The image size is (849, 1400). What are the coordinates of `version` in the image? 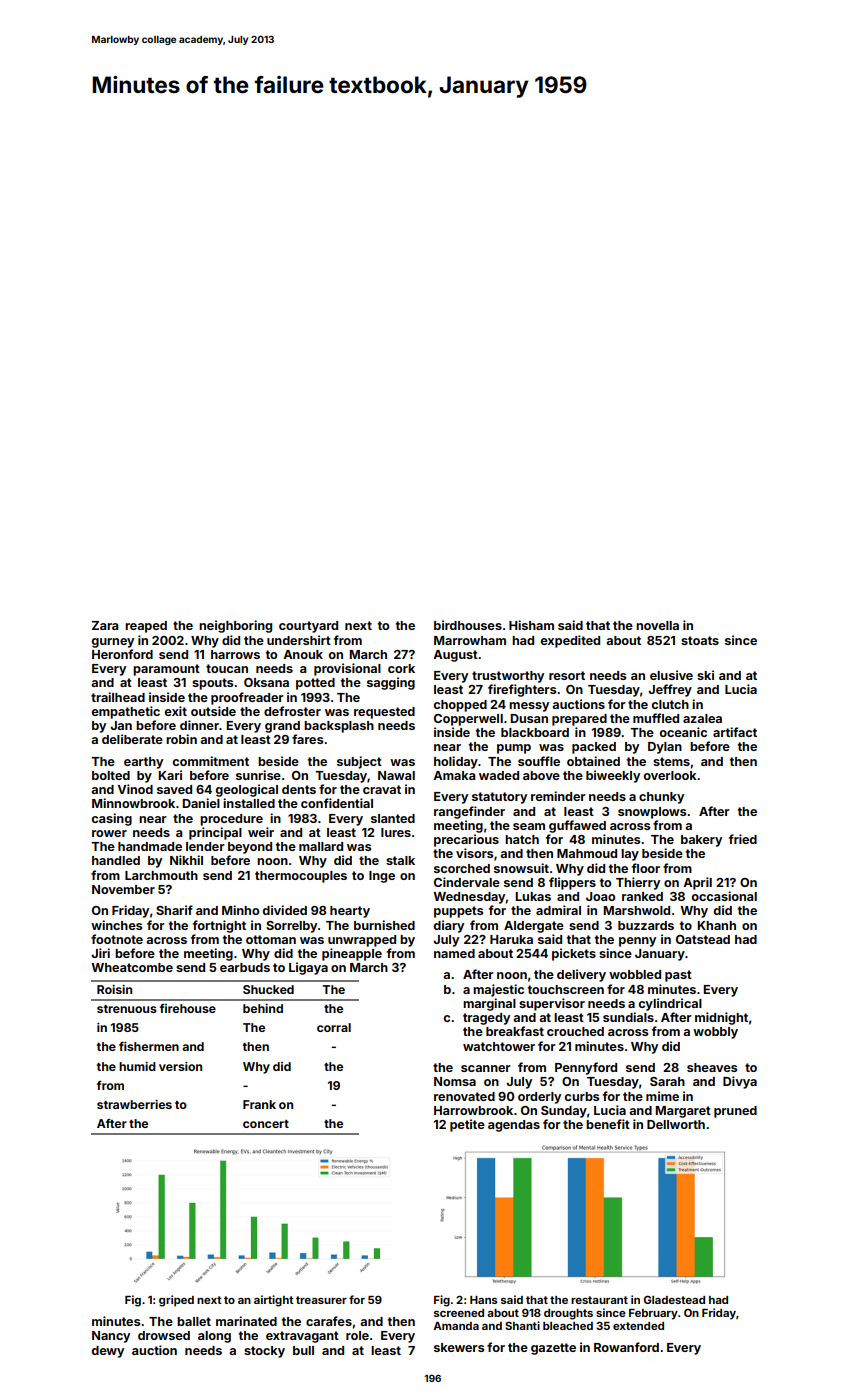 It's located at (180, 1066).
